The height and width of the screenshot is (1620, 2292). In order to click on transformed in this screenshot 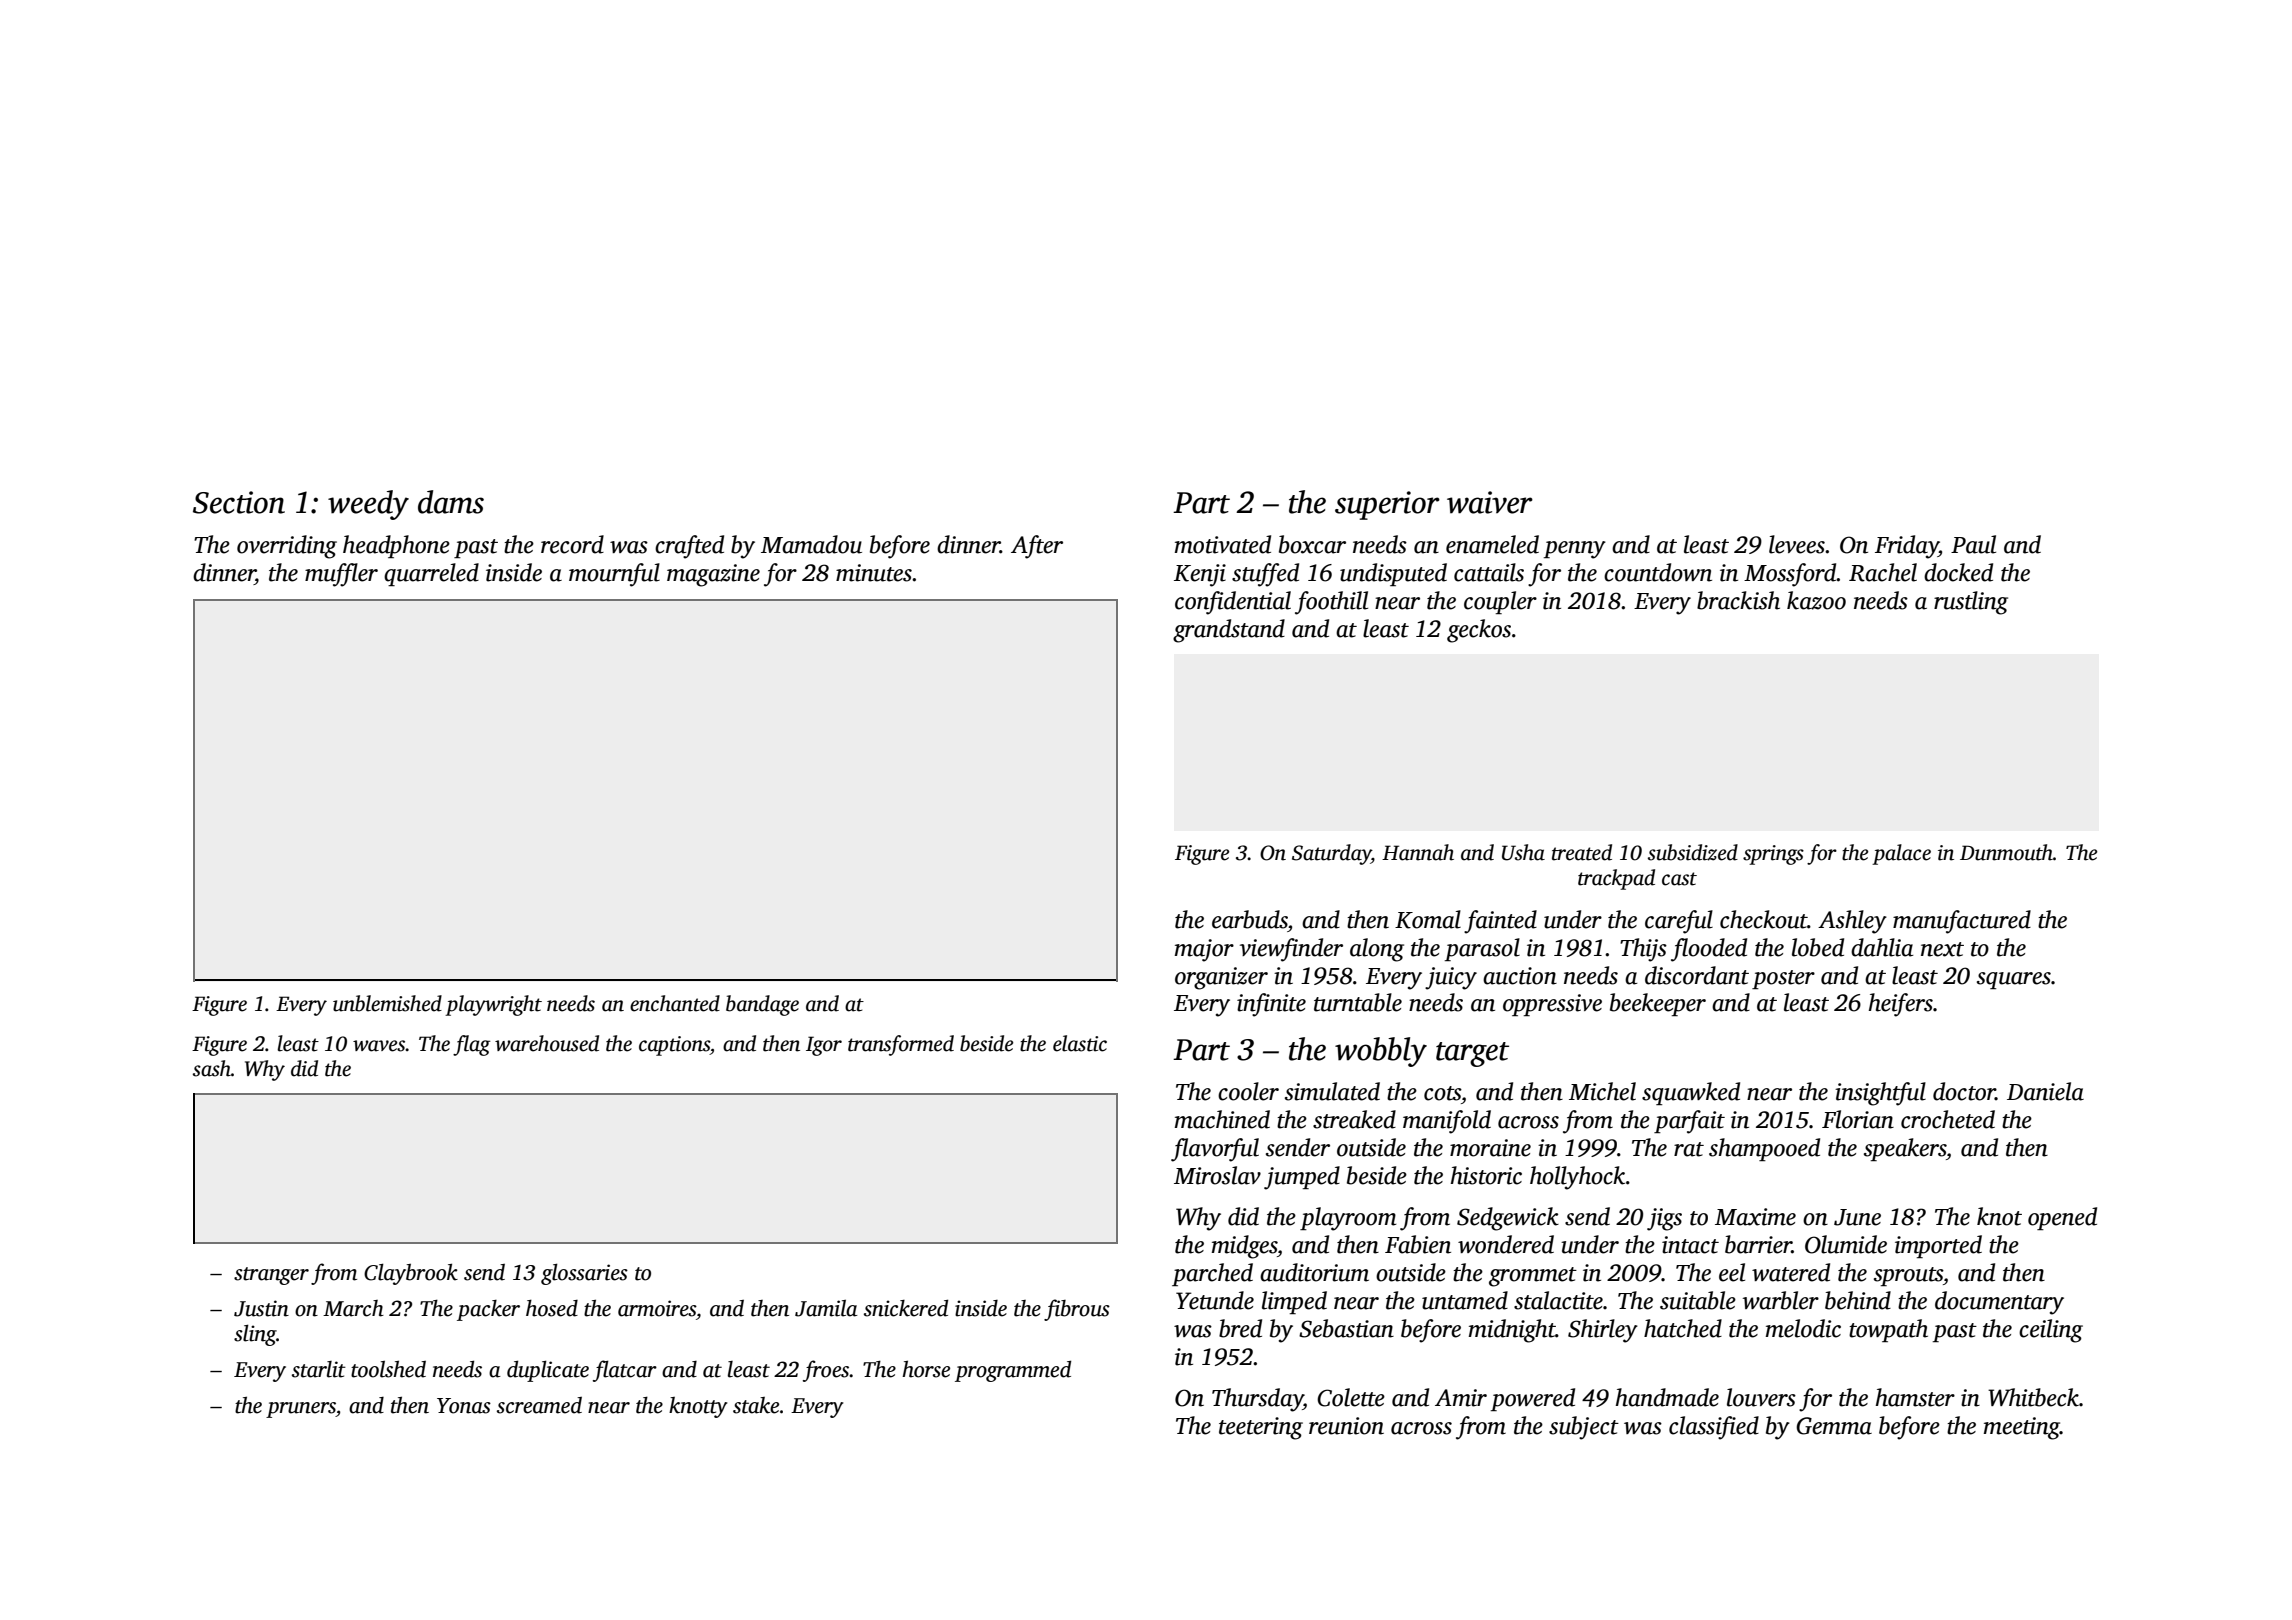, I will do `click(901, 1045)`.
